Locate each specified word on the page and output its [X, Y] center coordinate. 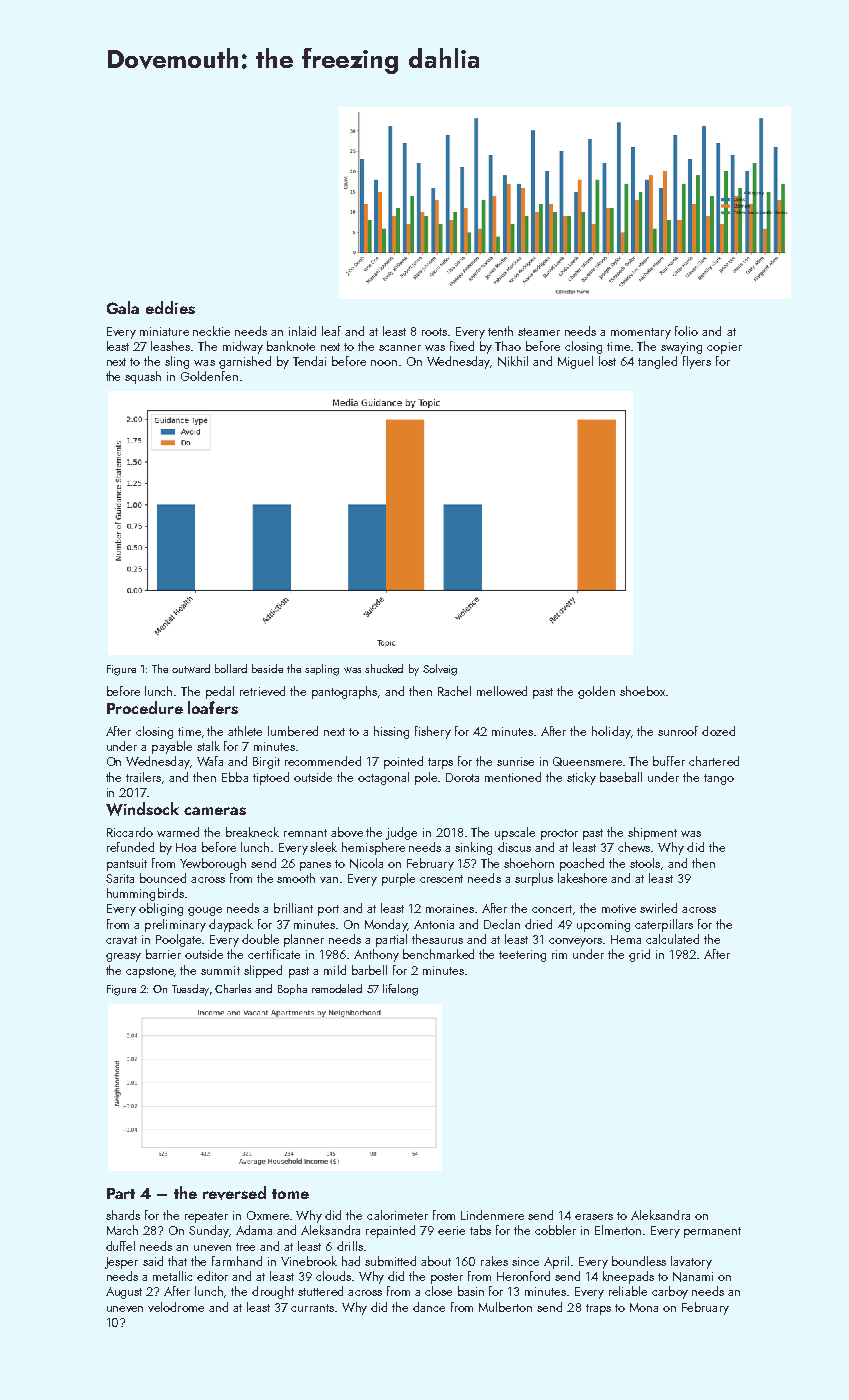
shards [123, 1215]
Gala [123, 307]
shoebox [642, 691]
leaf [331, 331]
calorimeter [397, 1215]
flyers [697, 362]
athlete [245, 731]
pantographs [344, 692]
